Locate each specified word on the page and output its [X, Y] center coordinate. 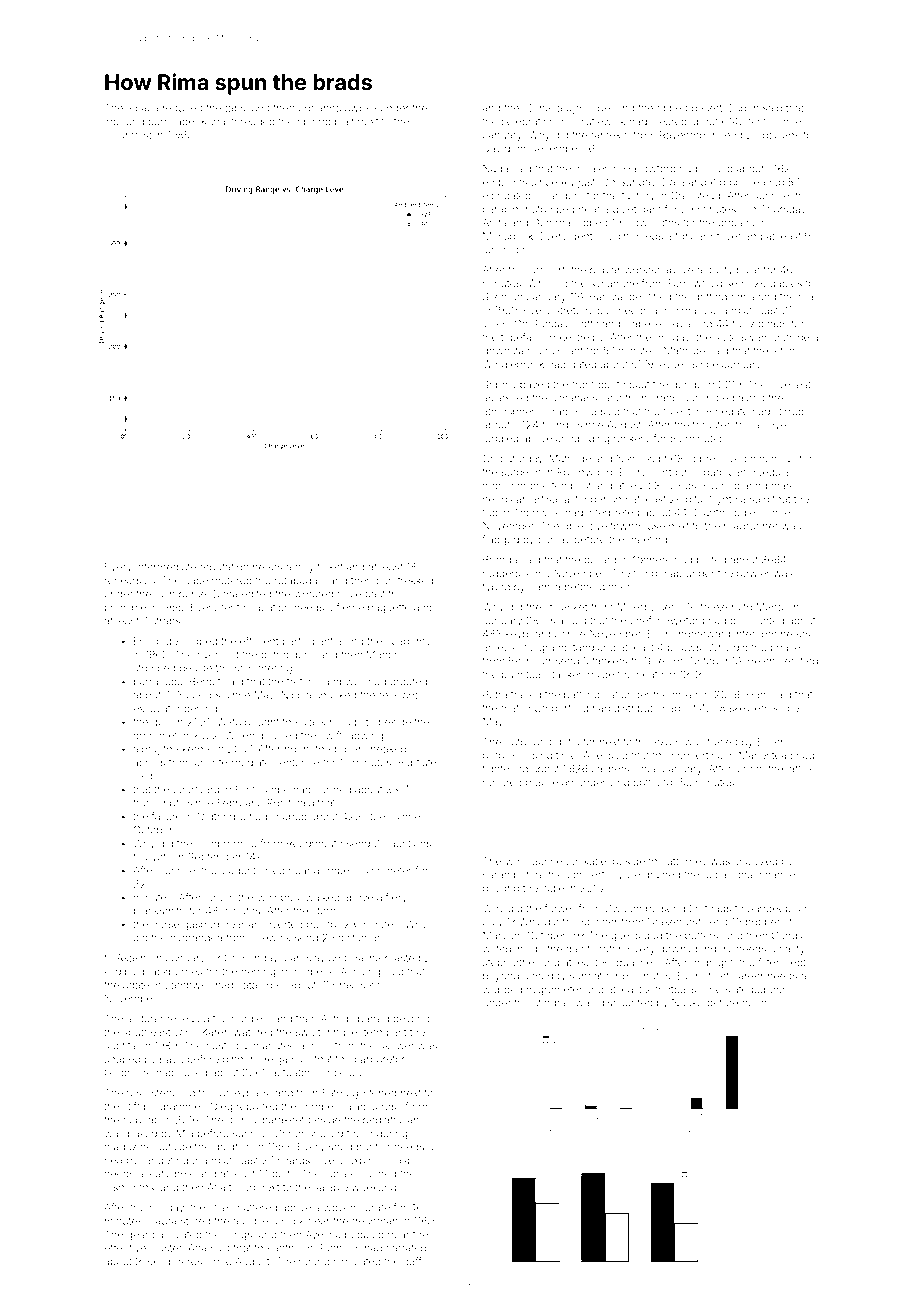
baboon [770, 989]
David [496, 148]
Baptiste [417, 763]
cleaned [764, 182]
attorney [687, 863]
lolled [272, 870]
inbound [124, 121]
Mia [185, 1133]
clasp [400, 1161]
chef [640, 620]
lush [165, 594]
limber [338, 870]
